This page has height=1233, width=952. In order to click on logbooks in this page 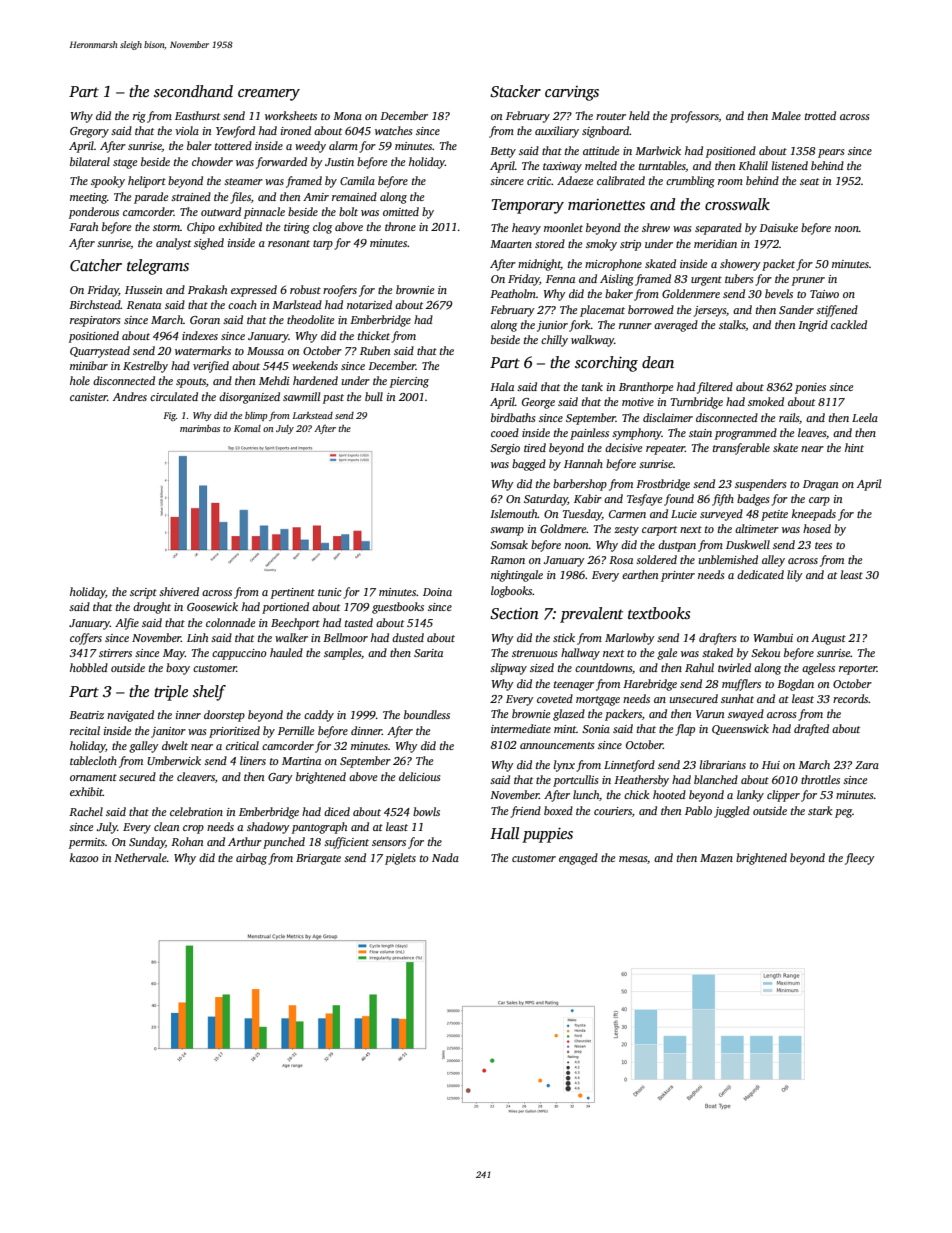, I will do `click(512, 592)`.
